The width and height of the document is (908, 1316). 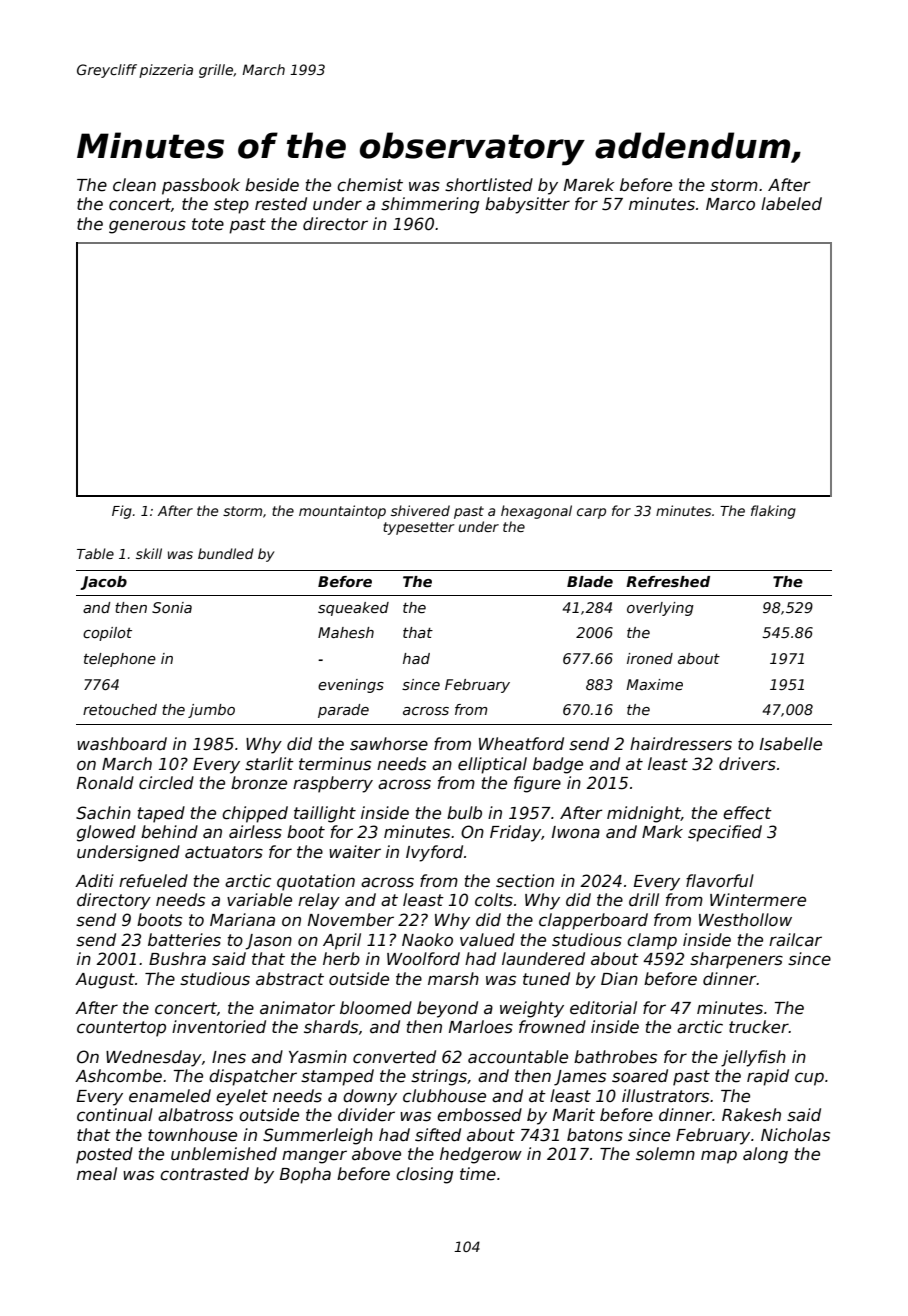 I want to click on continual, so click(x=115, y=1115).
